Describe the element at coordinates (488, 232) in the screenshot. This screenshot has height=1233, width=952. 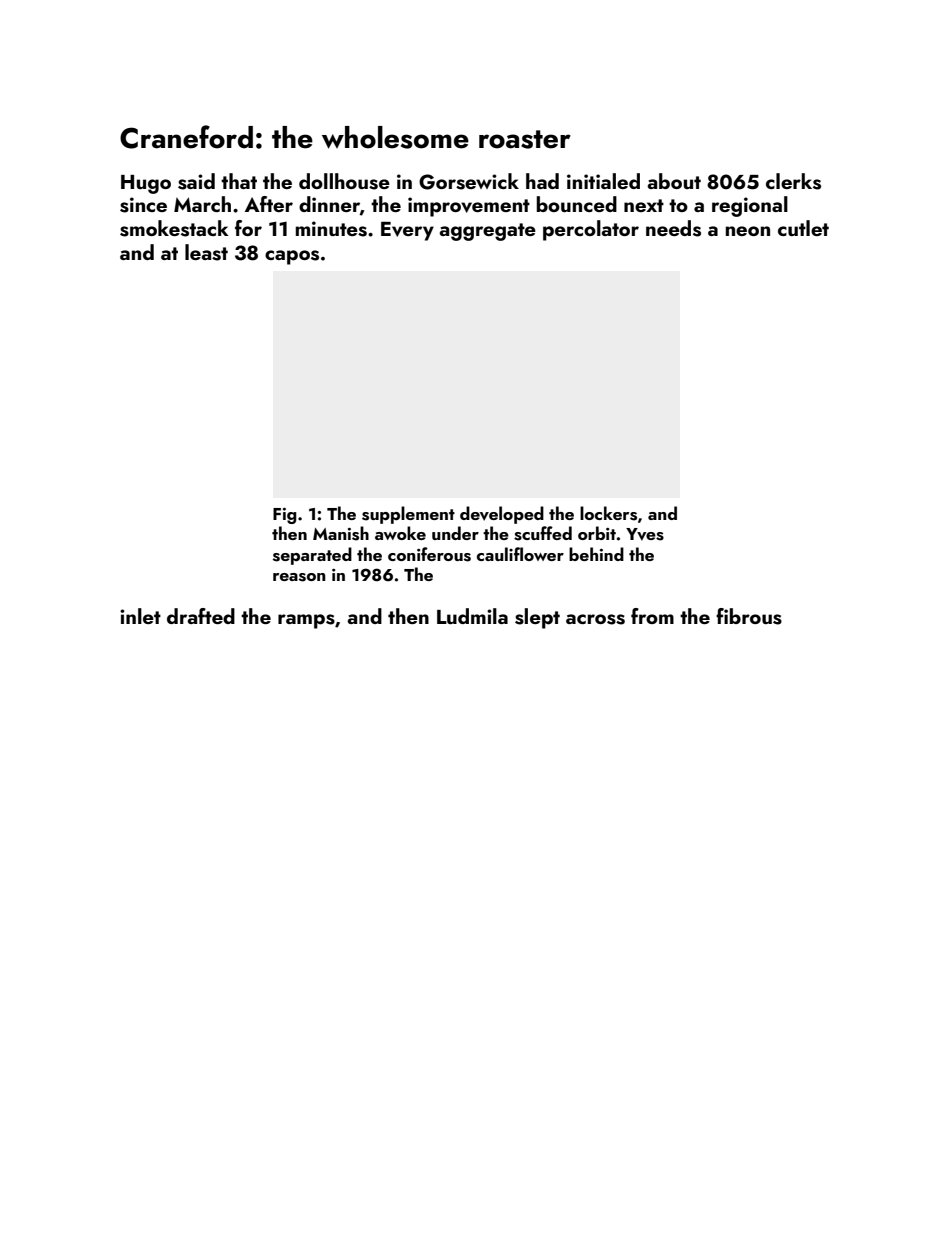
I see `aggregate` at that location.
